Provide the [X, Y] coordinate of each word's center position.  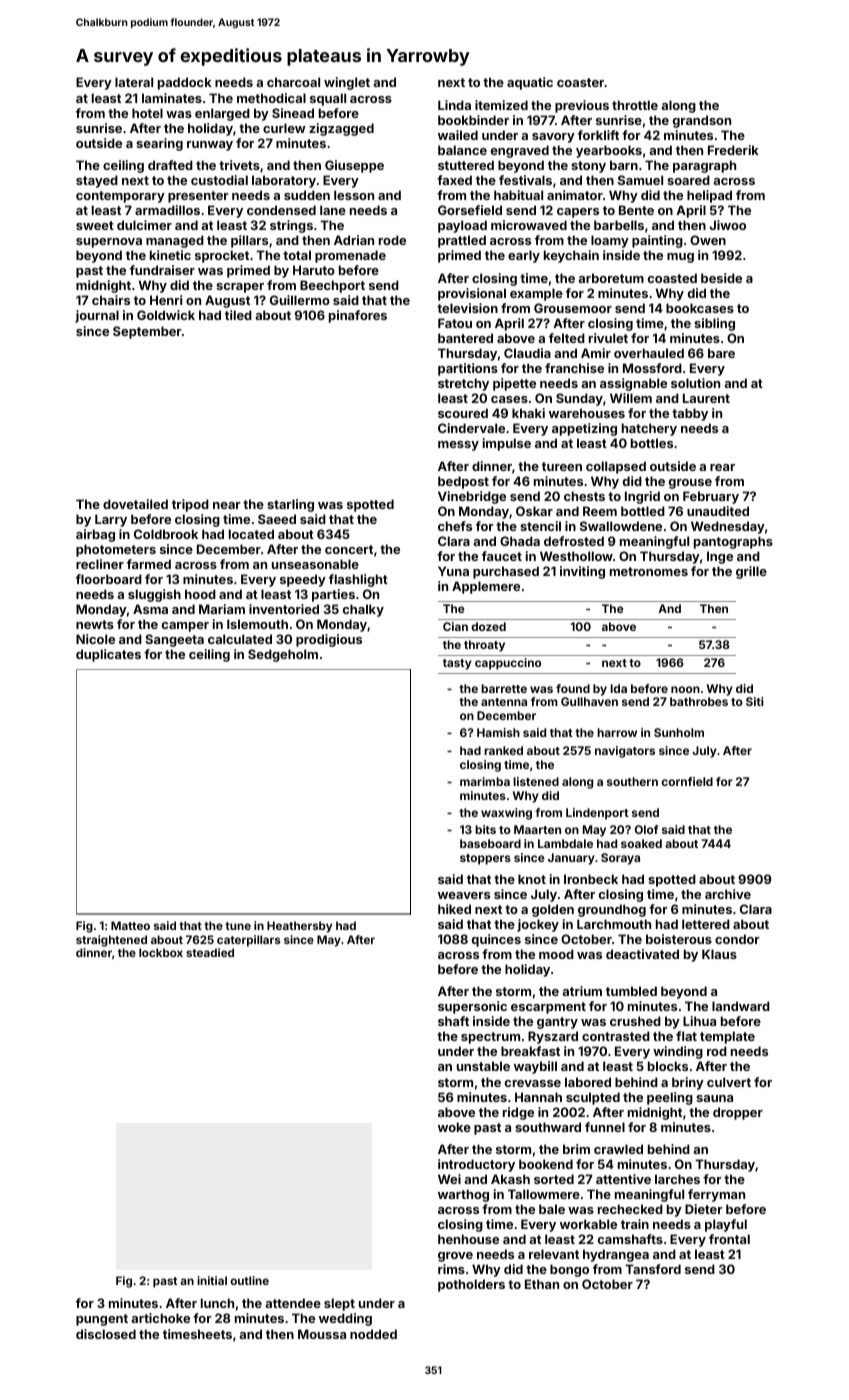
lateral [134, 82]
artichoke [160, 1318]
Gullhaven [589, 701]
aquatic [530, 83]
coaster [580, 82]
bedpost [463, 482]
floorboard [109, 579]
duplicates [108, 655]
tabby [690, 414]
